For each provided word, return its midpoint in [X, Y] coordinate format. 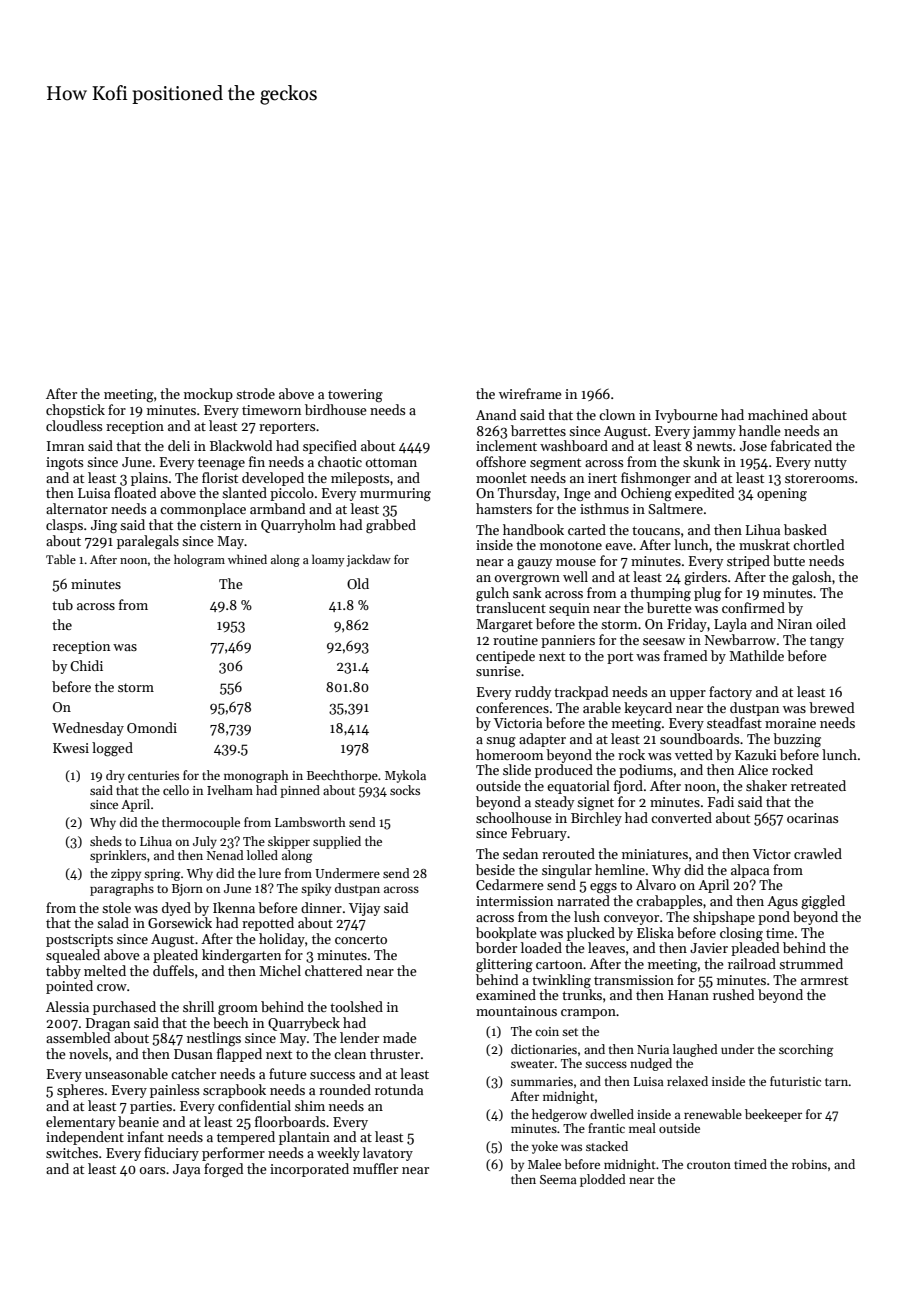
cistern [220, 525]
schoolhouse [514, 817]
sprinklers [118, 856]
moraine [790, 723]
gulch [492, 594]
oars [152, 1170]
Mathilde [756, 655]
